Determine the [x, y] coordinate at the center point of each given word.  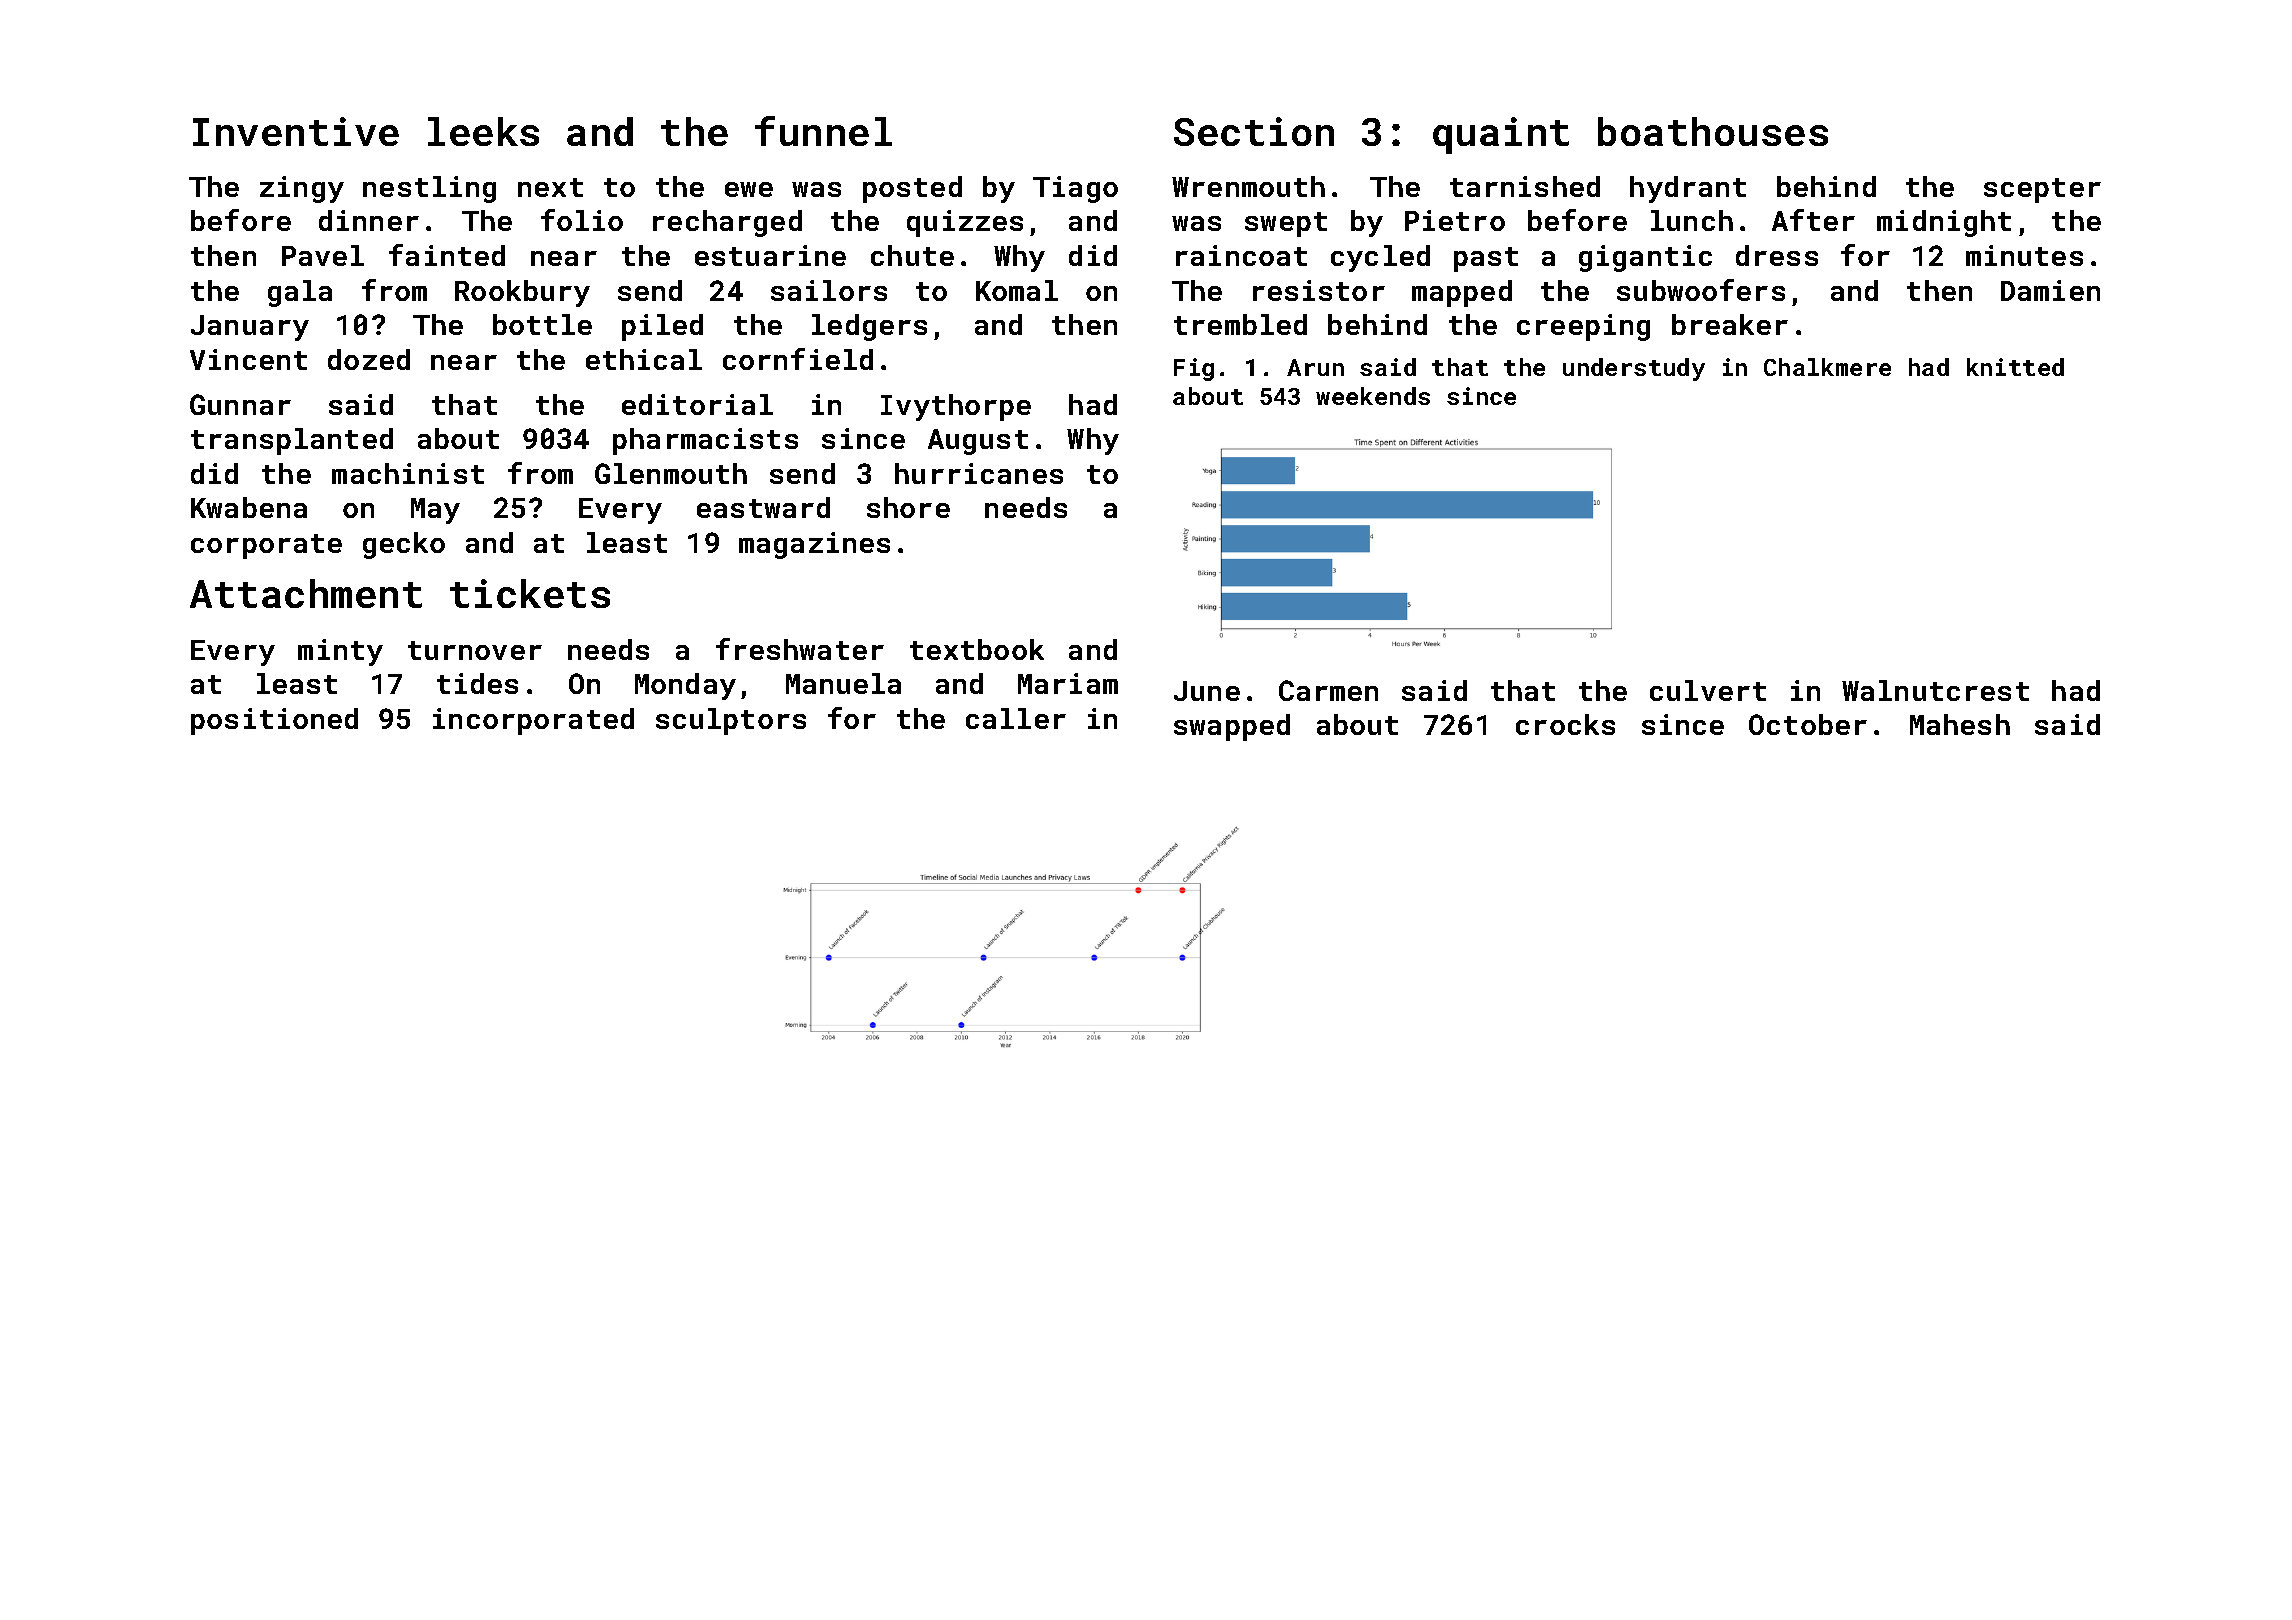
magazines [814, 545]
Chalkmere [1827, 367]
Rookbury [522, 293]
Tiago [1075, 189]
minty [340, 652]
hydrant [1688, 189]
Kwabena [249, 507]
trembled [1240, 324]
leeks [483, 131]
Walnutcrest [1935, 690]
